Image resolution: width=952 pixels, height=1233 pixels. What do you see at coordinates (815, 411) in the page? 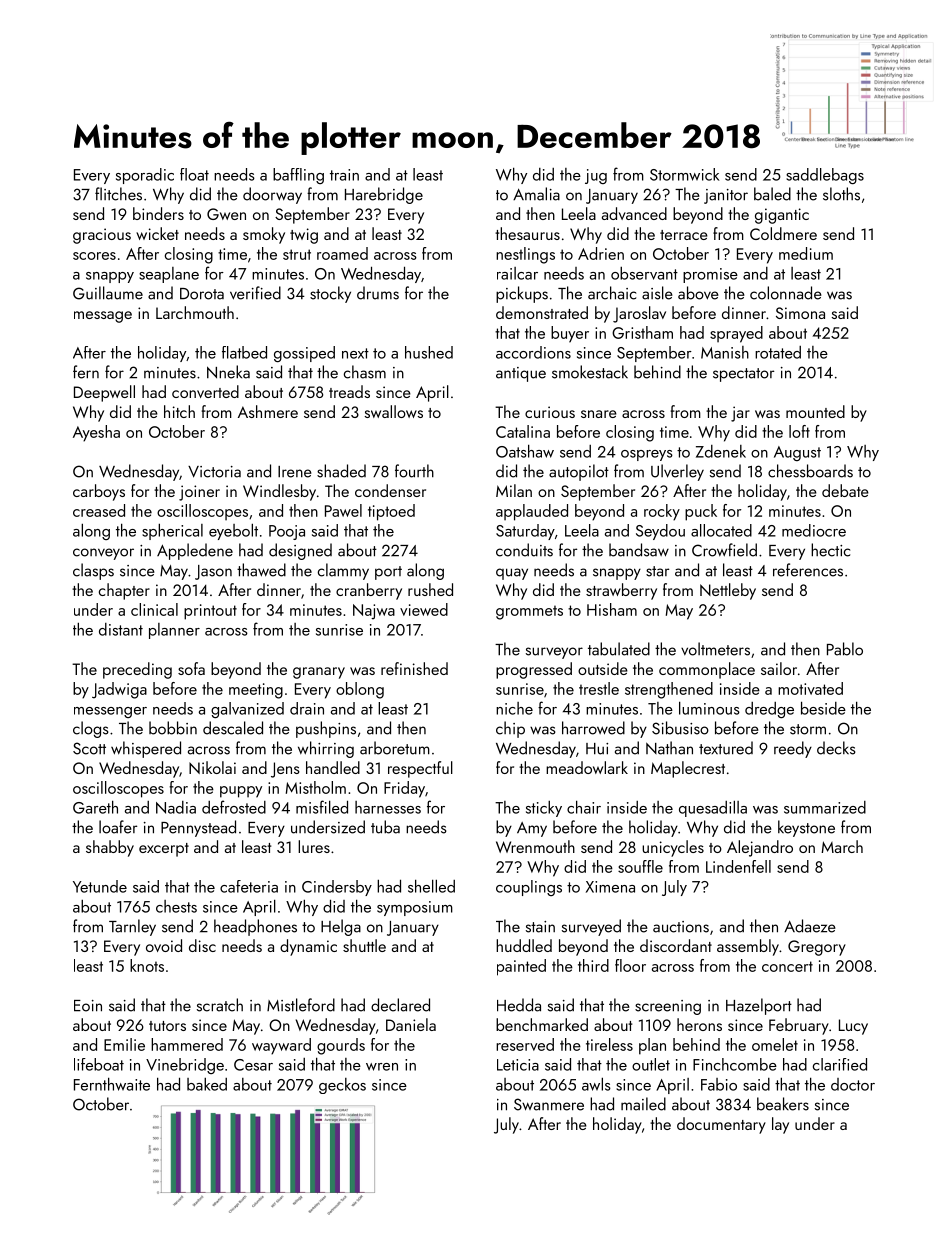
I see `mounted` at bounding box center [815, 411].
